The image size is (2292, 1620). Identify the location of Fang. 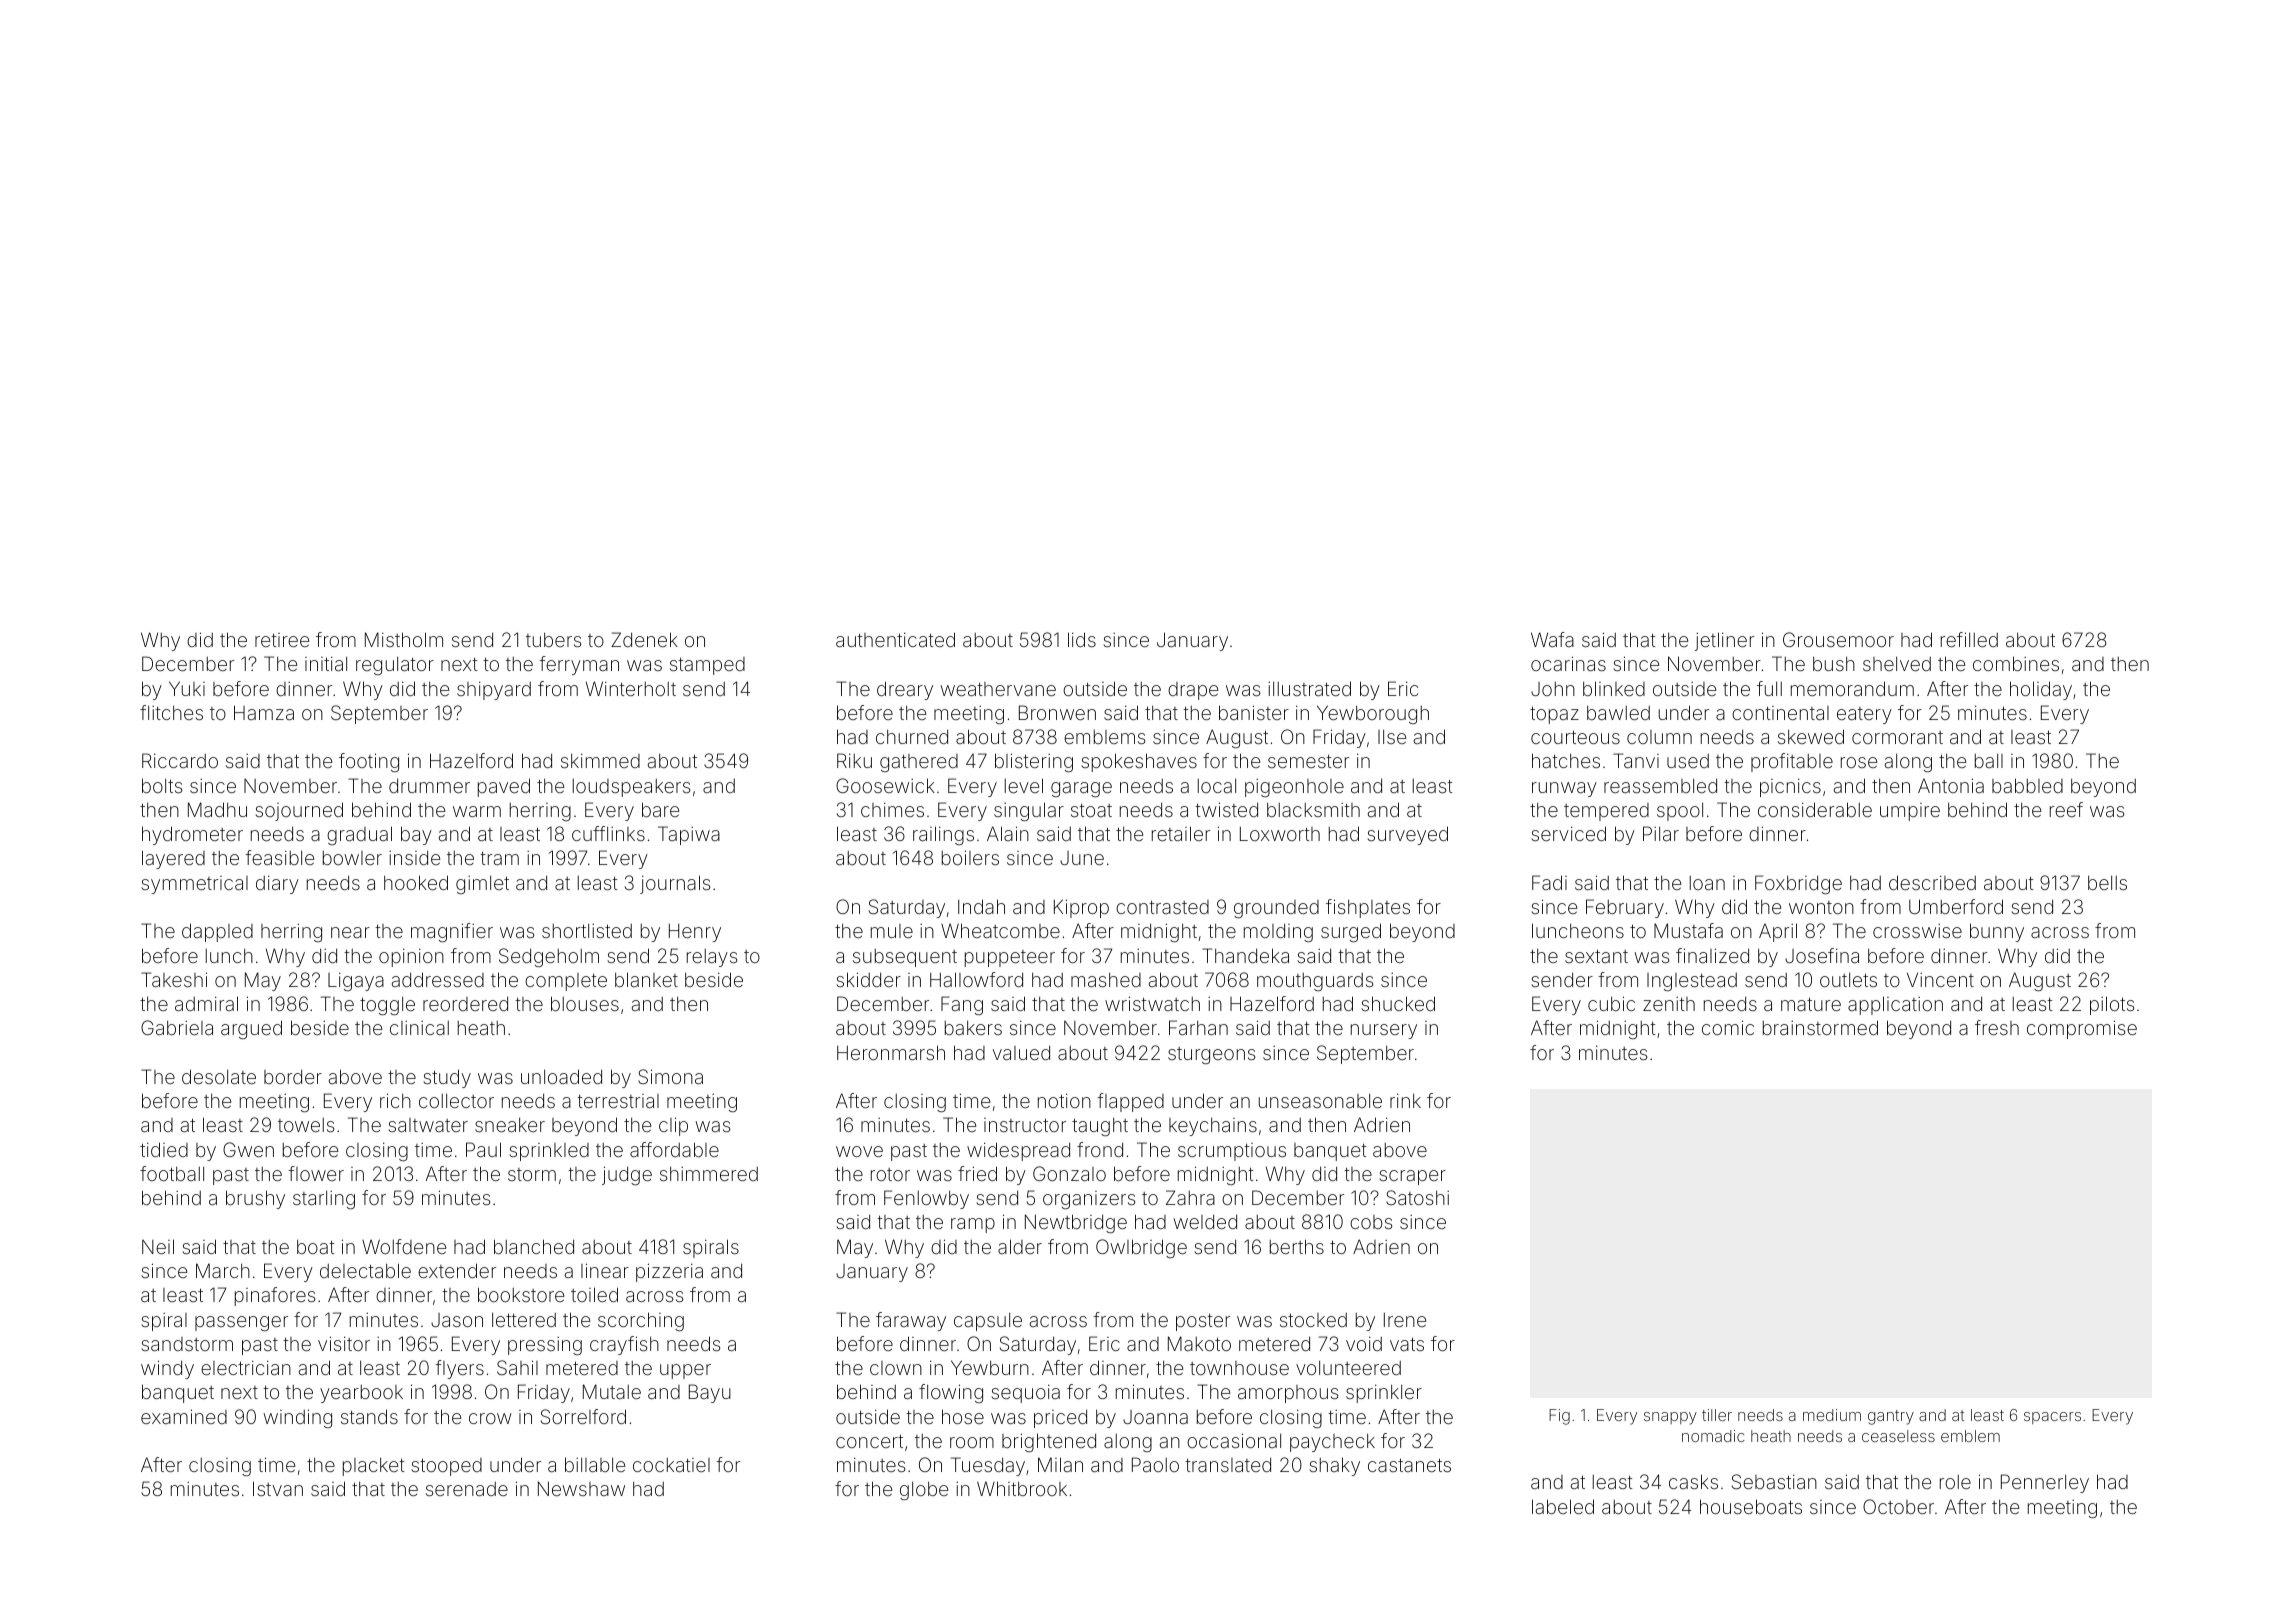
(962, 1005).
